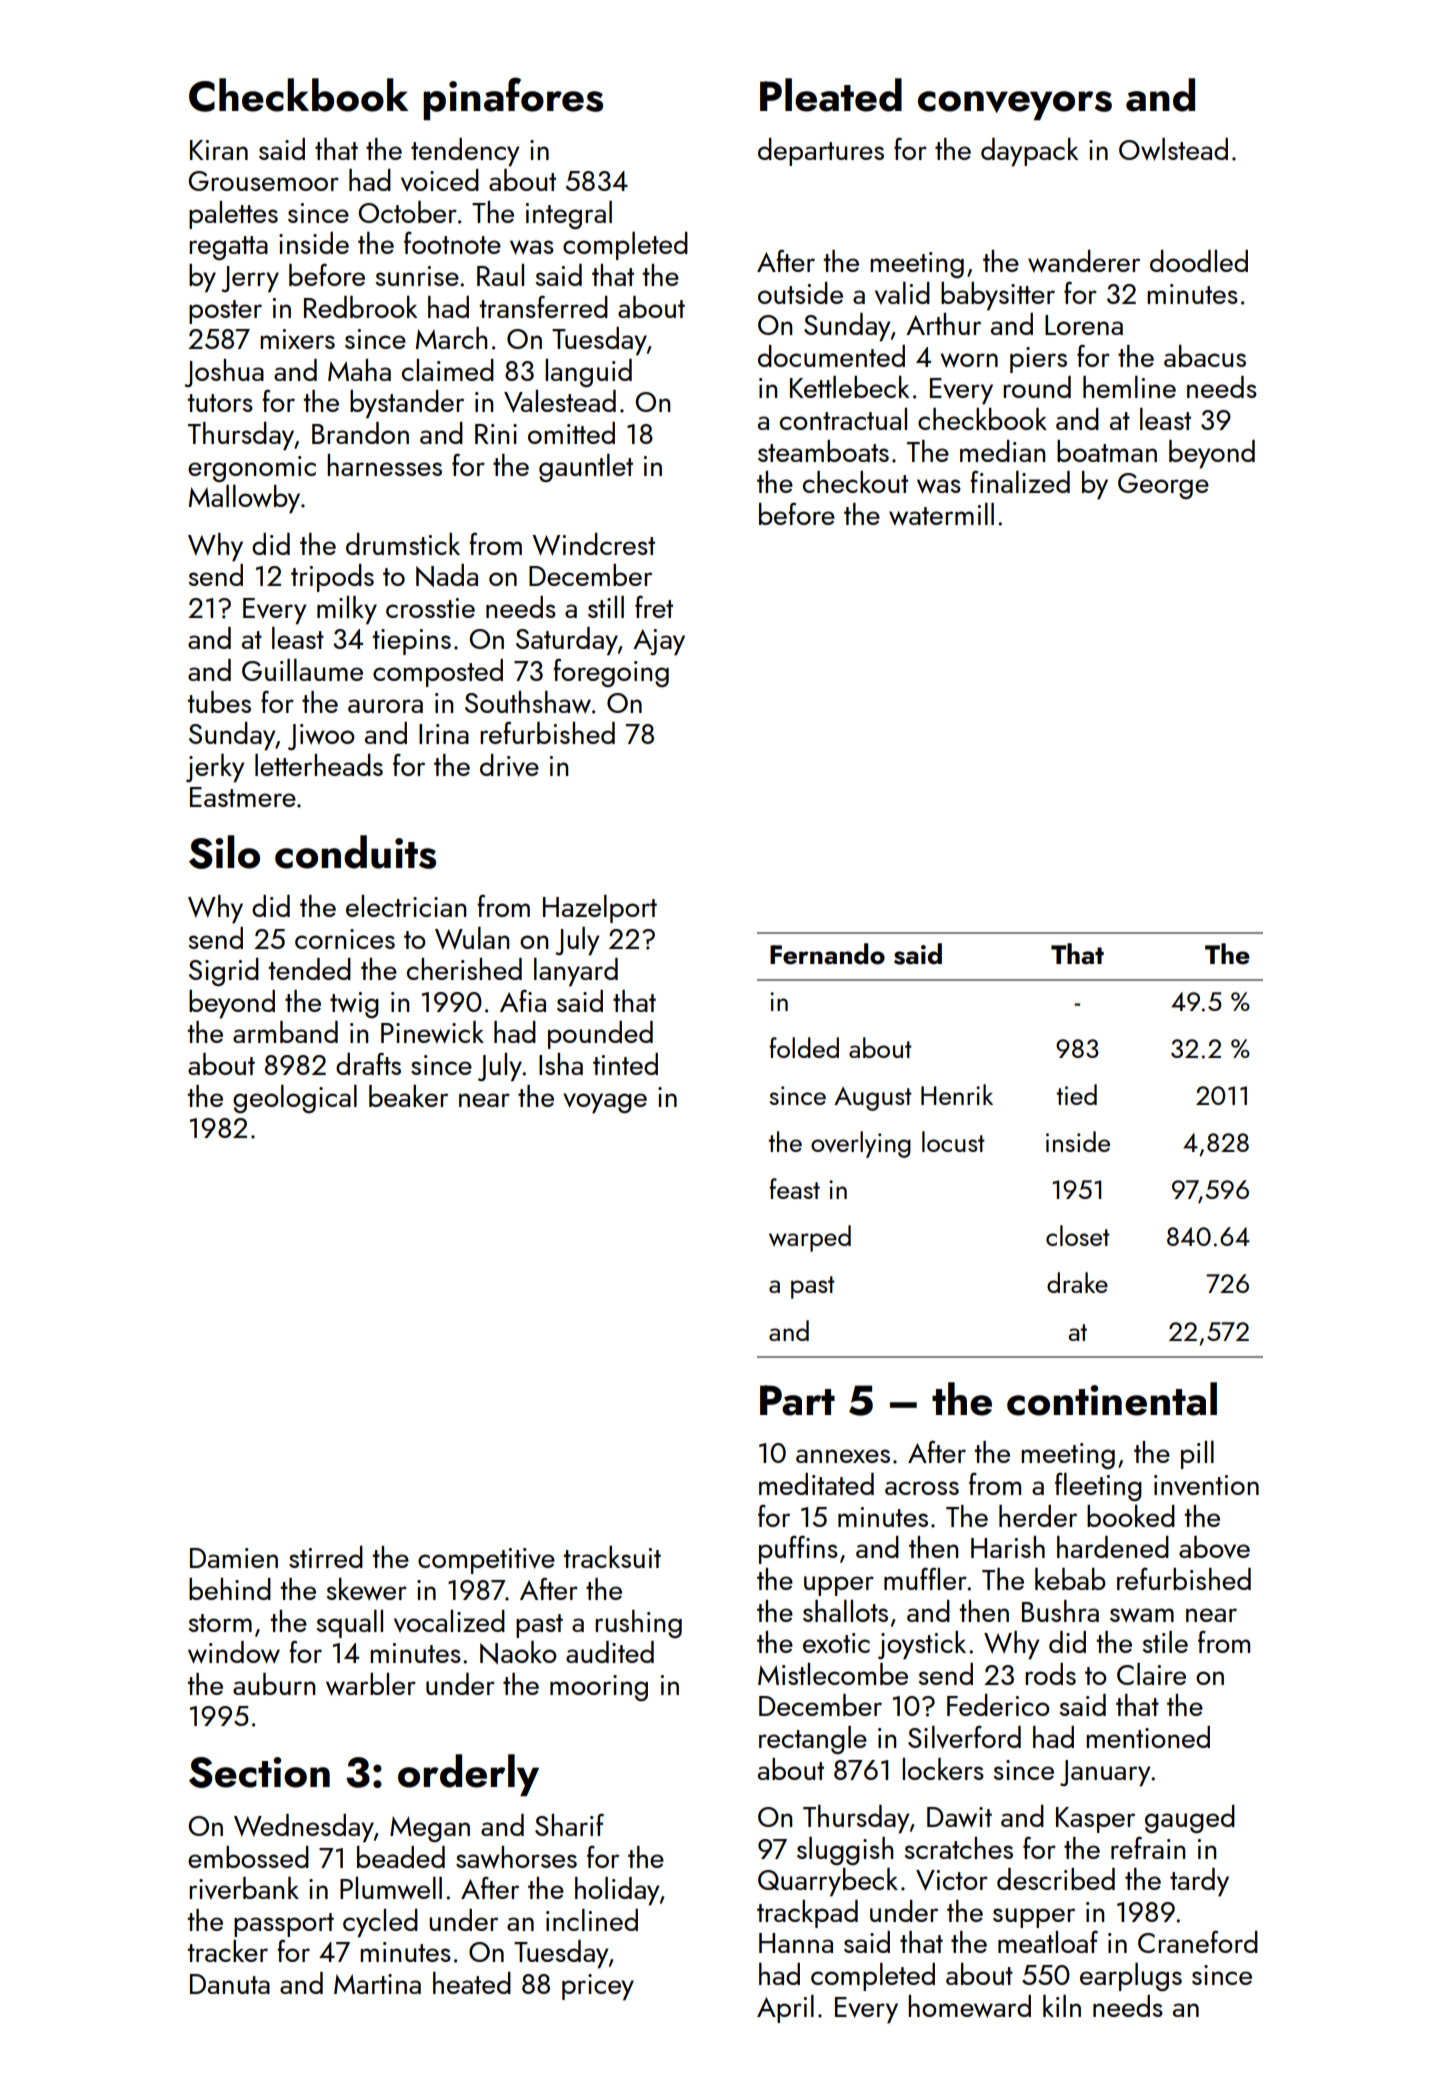 The width and height of the page is (1450, 2100). Describe the element at coordinates (1038, 1516) in the page. I see `herder` at that location.
